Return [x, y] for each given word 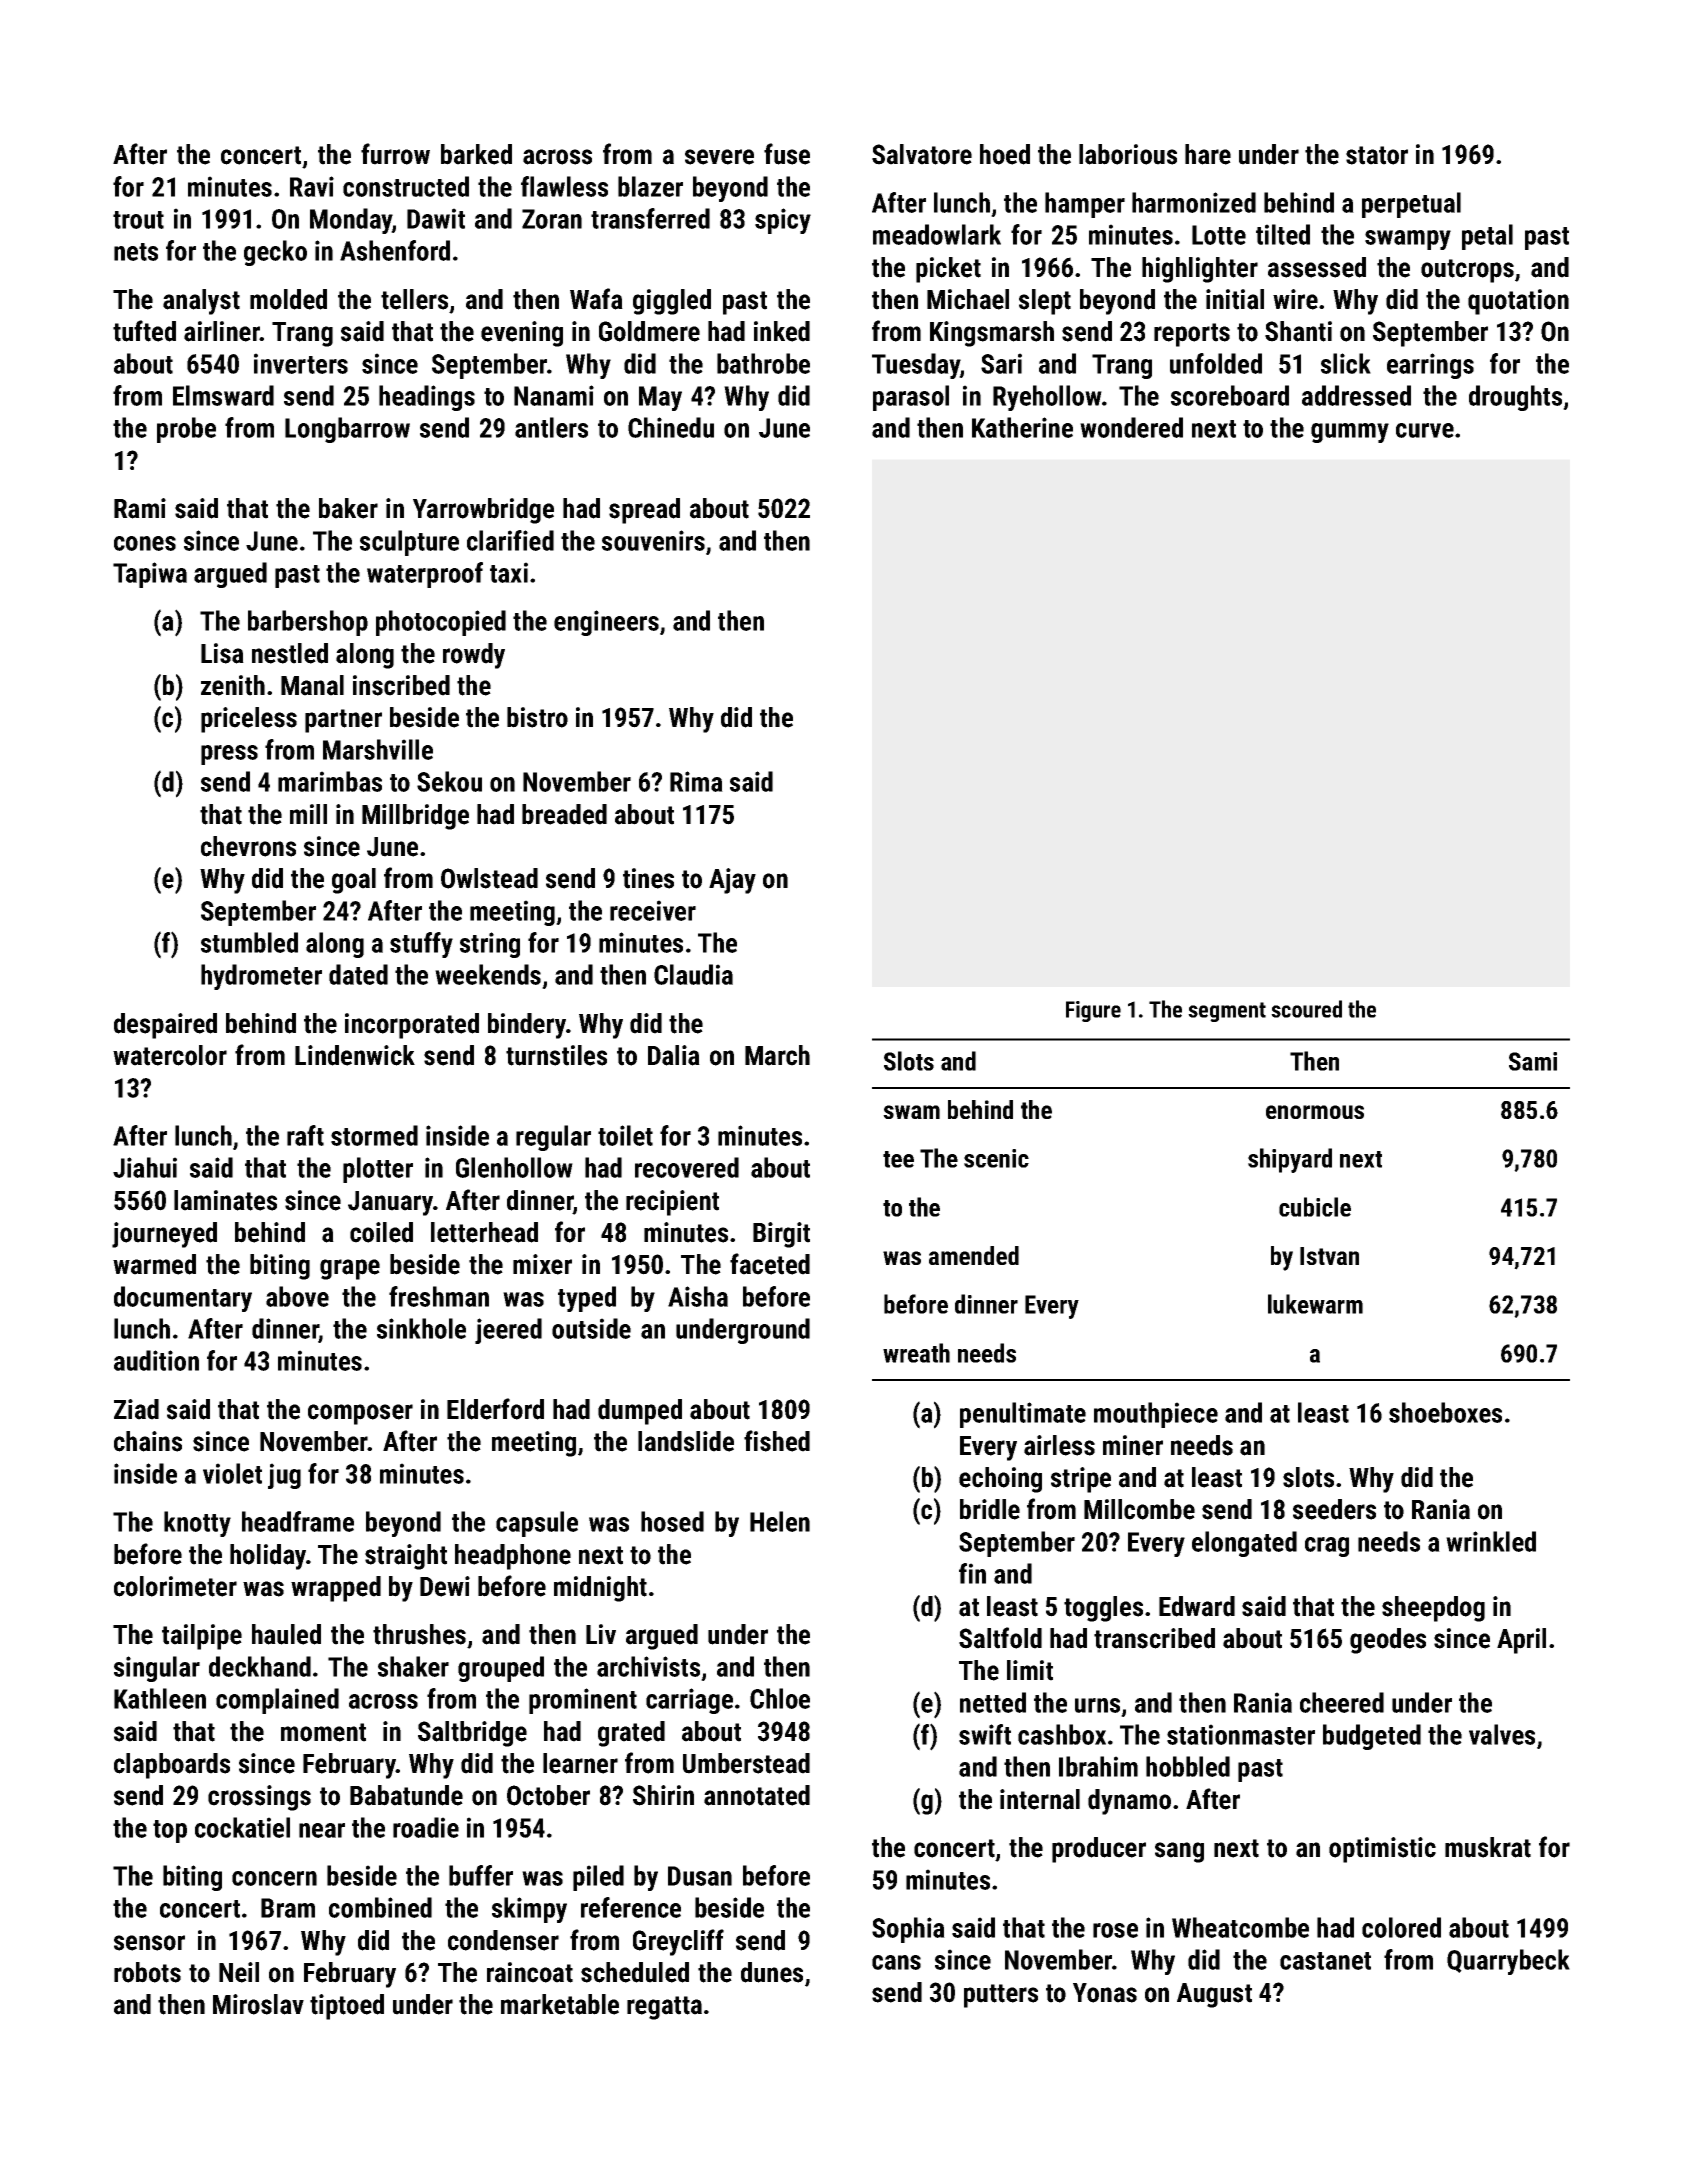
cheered [1342, 1702]
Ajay [732, 881]
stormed [374, 1135]
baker [348, 508]
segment [1227, 1012]
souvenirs [653, 540]
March [777, 1055]
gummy [1350, 433]
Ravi [312, 186]
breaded [564, 814]
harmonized [1194, 202]
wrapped [336, 1589]
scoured [1306, 1009]
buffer [481, 1875]
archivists [648, 1666]
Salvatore [922, 154]
